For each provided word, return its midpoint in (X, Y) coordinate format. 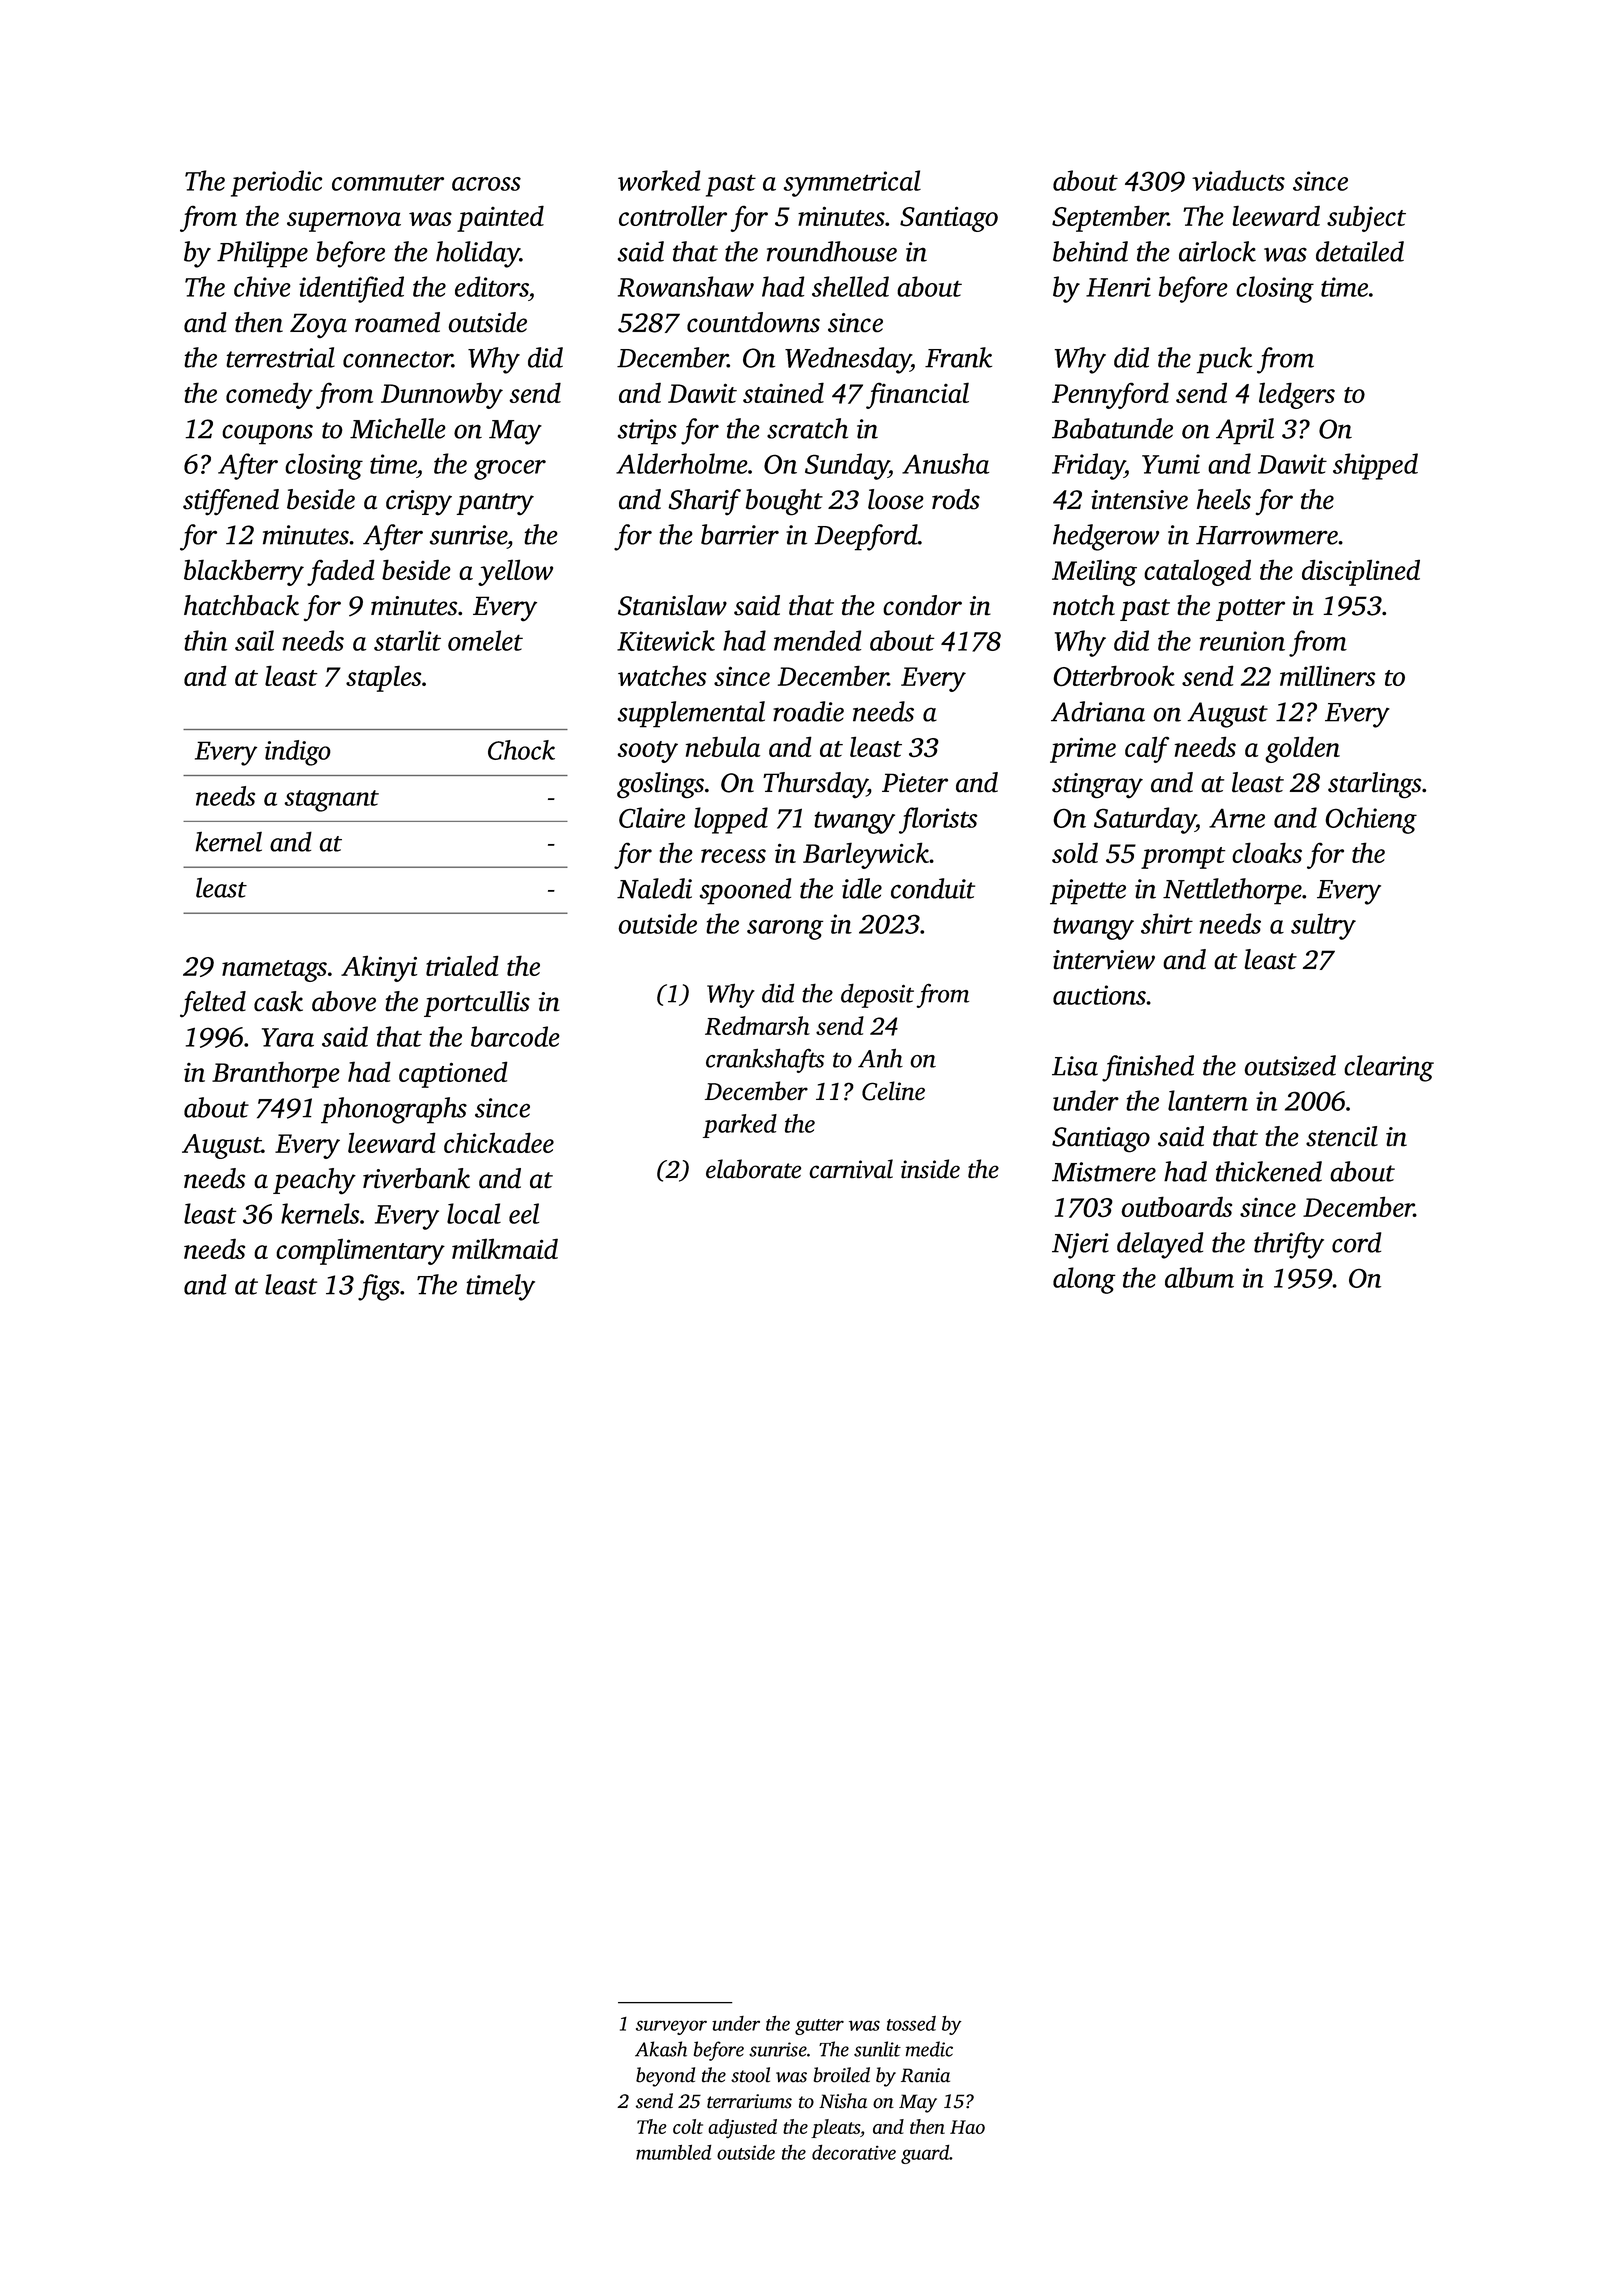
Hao (967, 2127)
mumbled (673, 2152)
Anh (880, 1058)
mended (818, 640)
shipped (1375, 466)
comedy (269, 395)
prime (1083, 750)
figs (379, 1287)
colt (688, 2126)
